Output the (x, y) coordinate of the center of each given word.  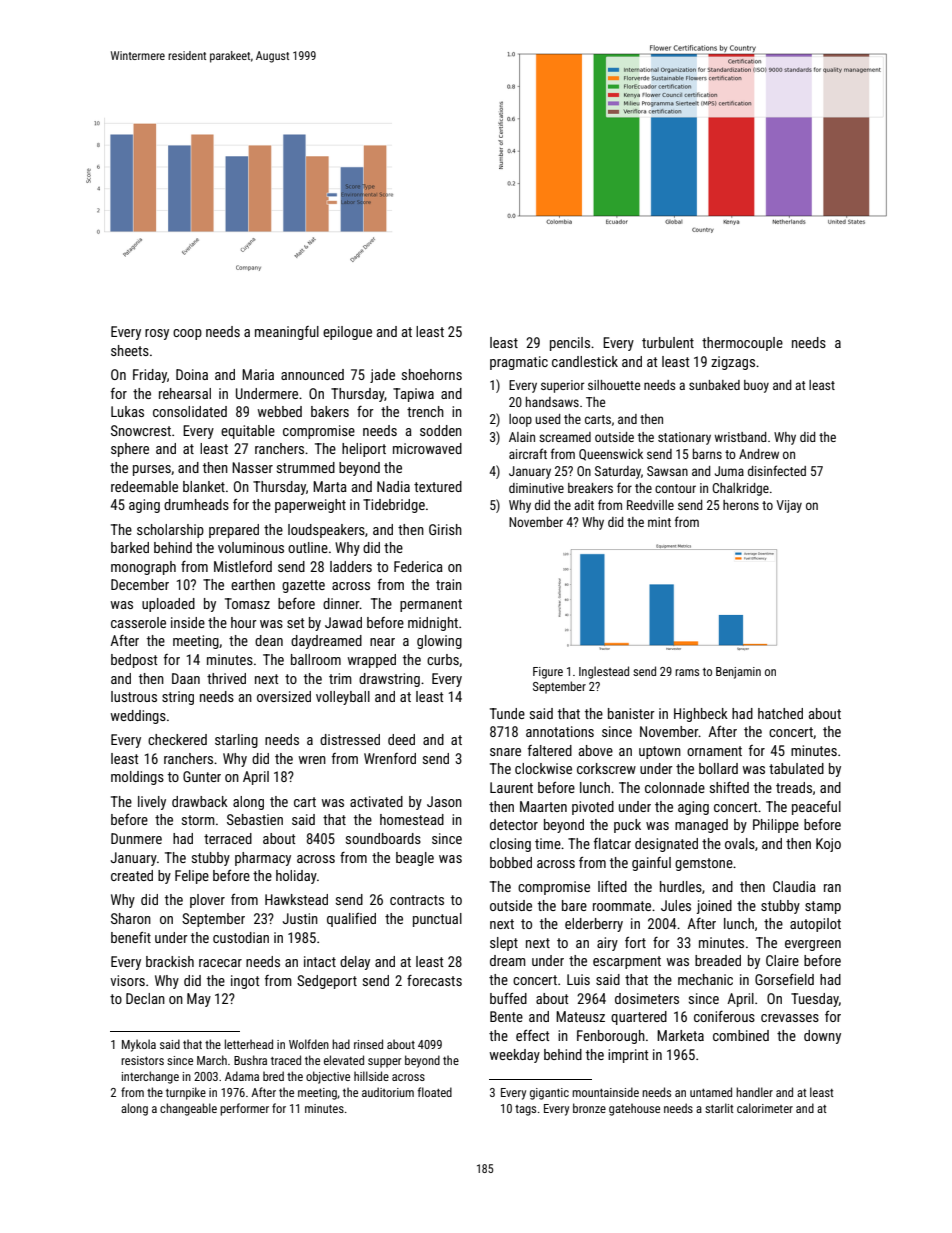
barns (707, 454)
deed (401, 739)
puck (627, 826)
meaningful (287, 333)
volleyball (343, 698)
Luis (578, 979)
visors (127, 980)
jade (382, 376)
